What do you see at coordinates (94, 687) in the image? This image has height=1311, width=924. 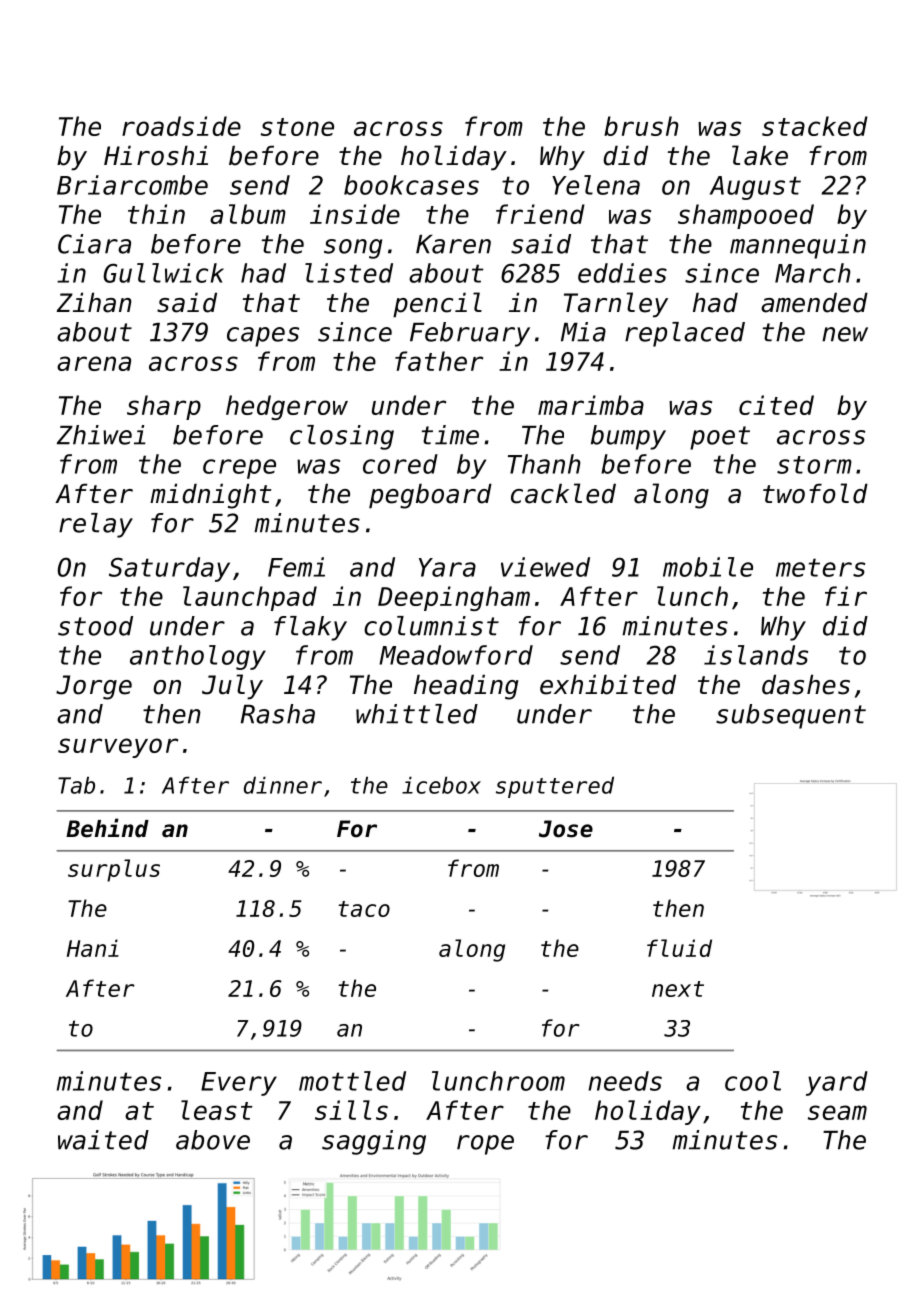 I see `Jorge` at bounding box center [94, 687].
